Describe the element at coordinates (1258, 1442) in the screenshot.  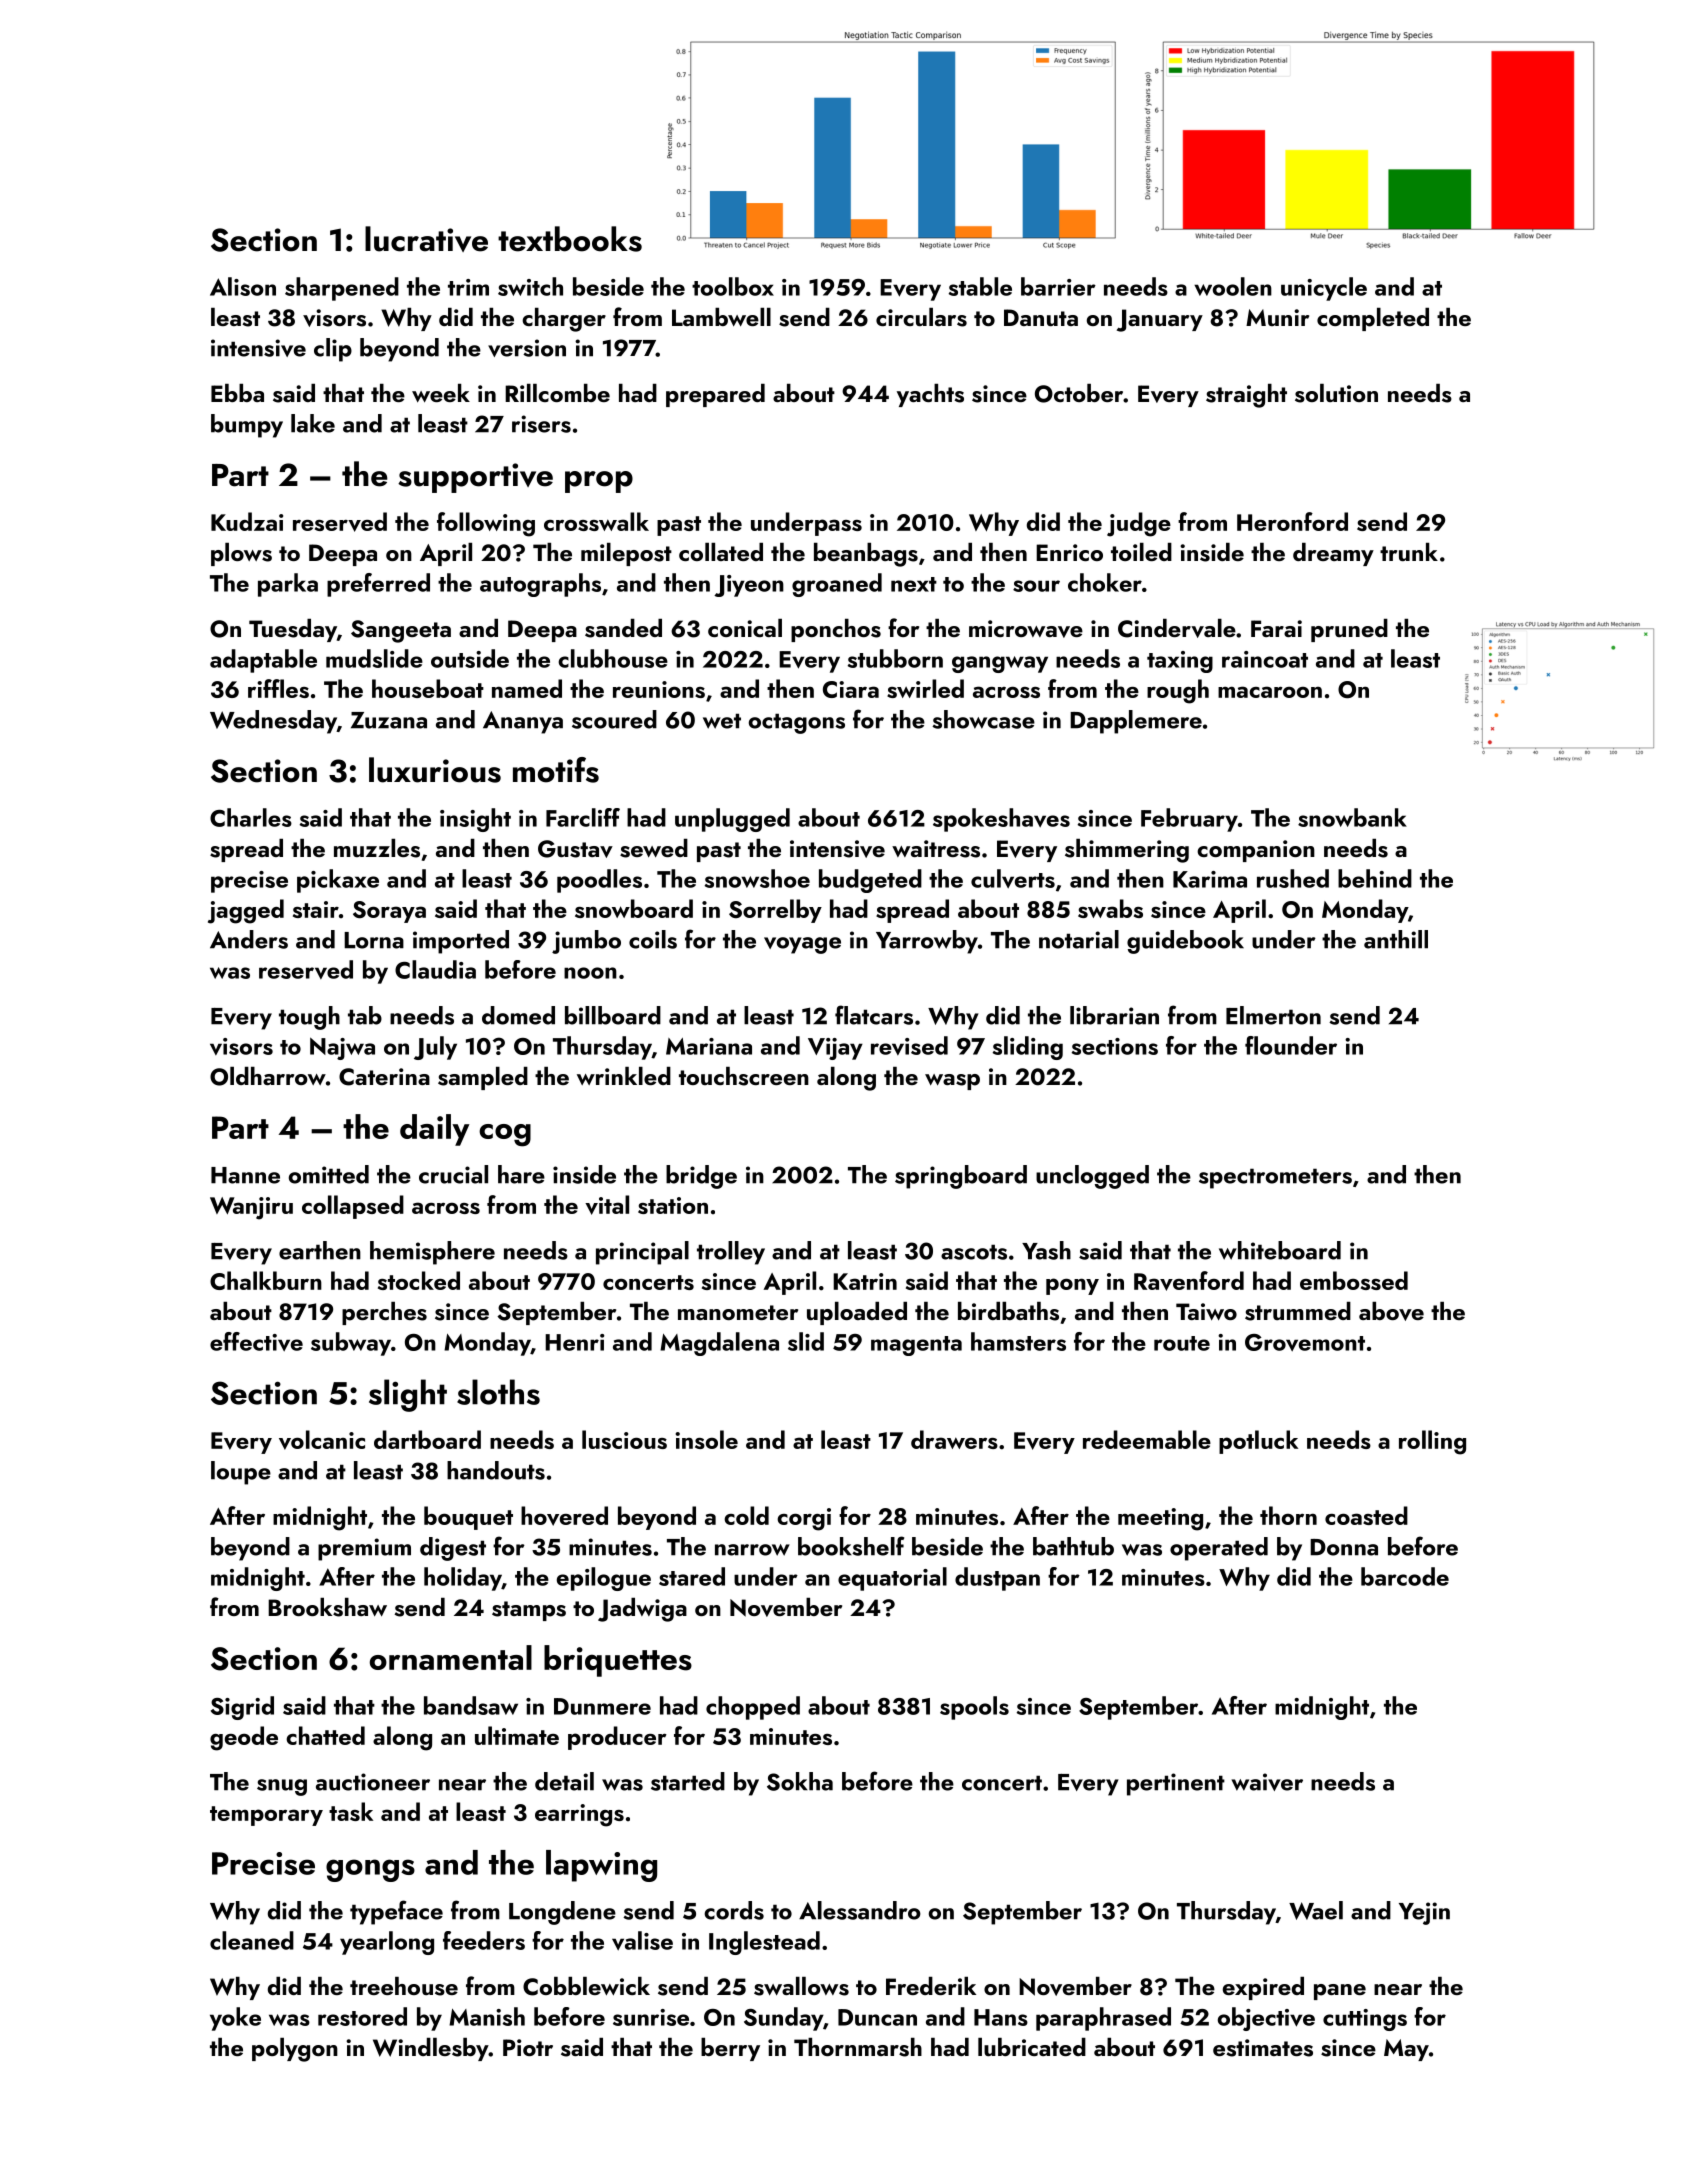
I see `potluck` at that location.
